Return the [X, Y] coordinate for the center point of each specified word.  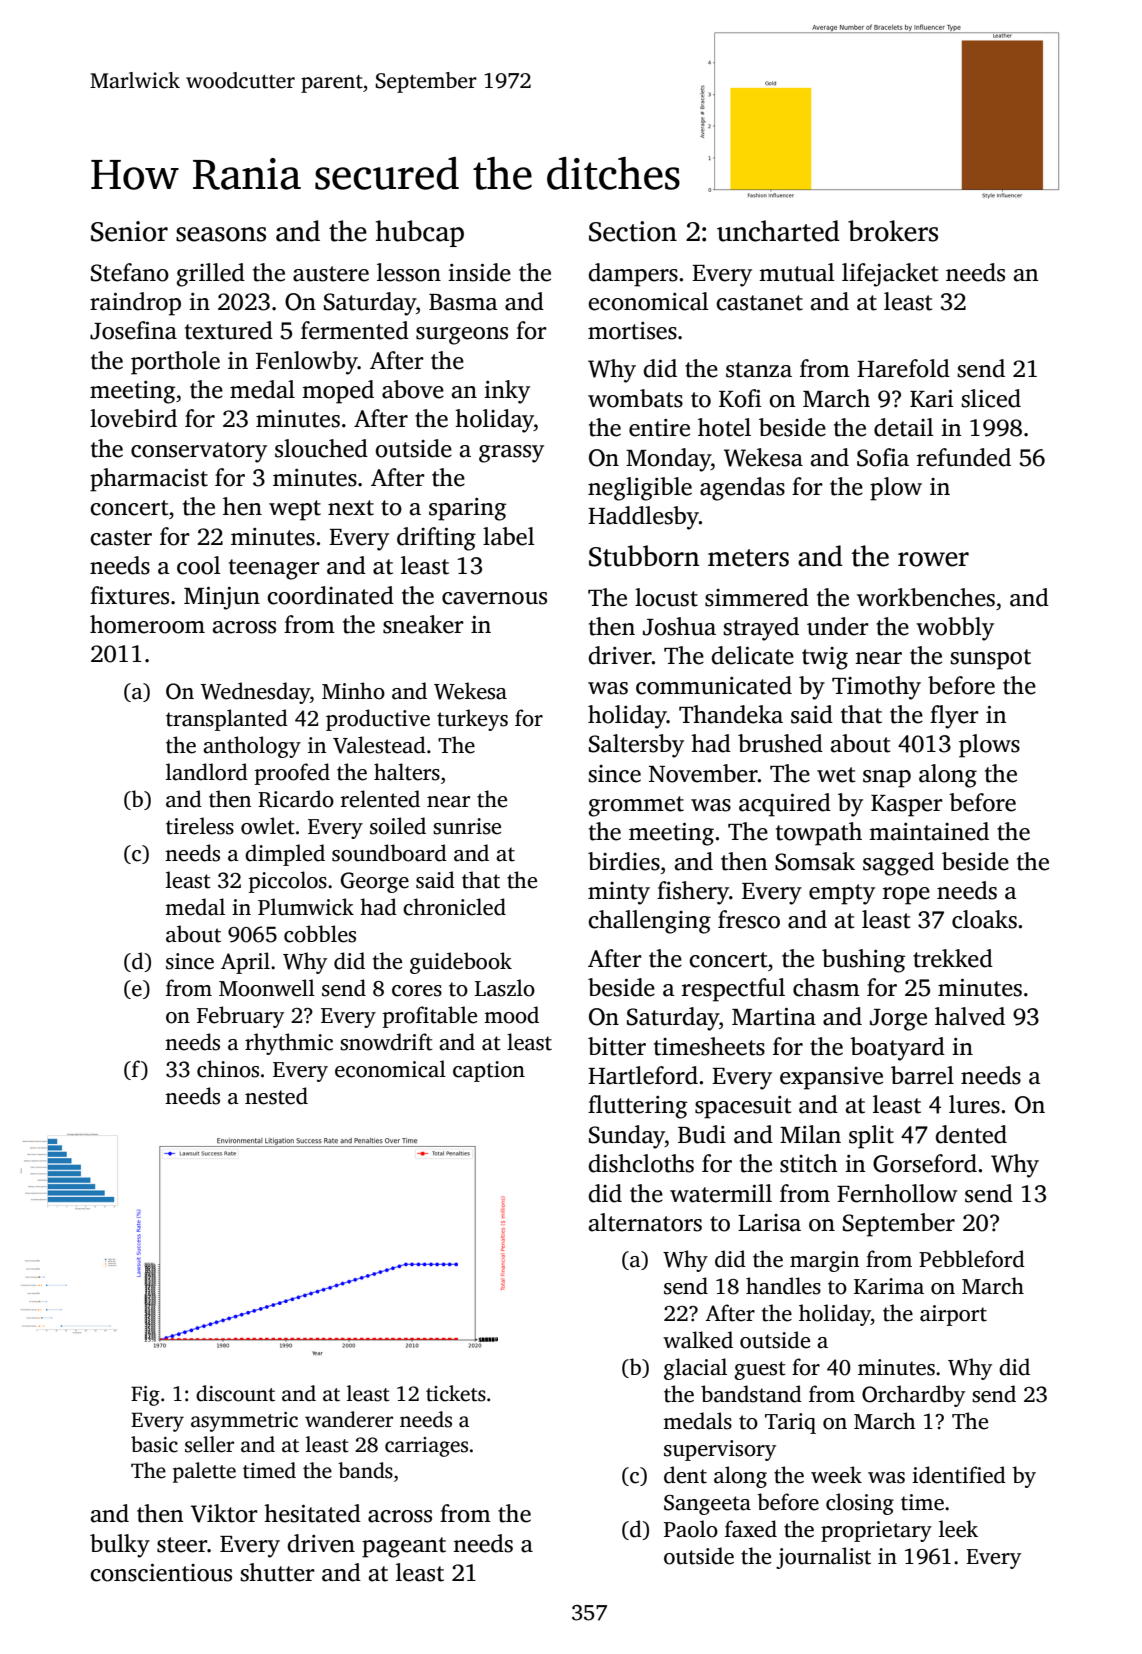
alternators [645, 1222]
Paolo [691, 1529]
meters [748, 558]
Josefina [133, 330]
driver [620, 655]
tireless [200, 826]
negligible [640, 489]
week [836, 1475]
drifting [436, 539]
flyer [954, 717]
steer [182, 1545]
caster [121, 538]
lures [974, 1104]
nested [276, 1096]
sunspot [990, 659]
